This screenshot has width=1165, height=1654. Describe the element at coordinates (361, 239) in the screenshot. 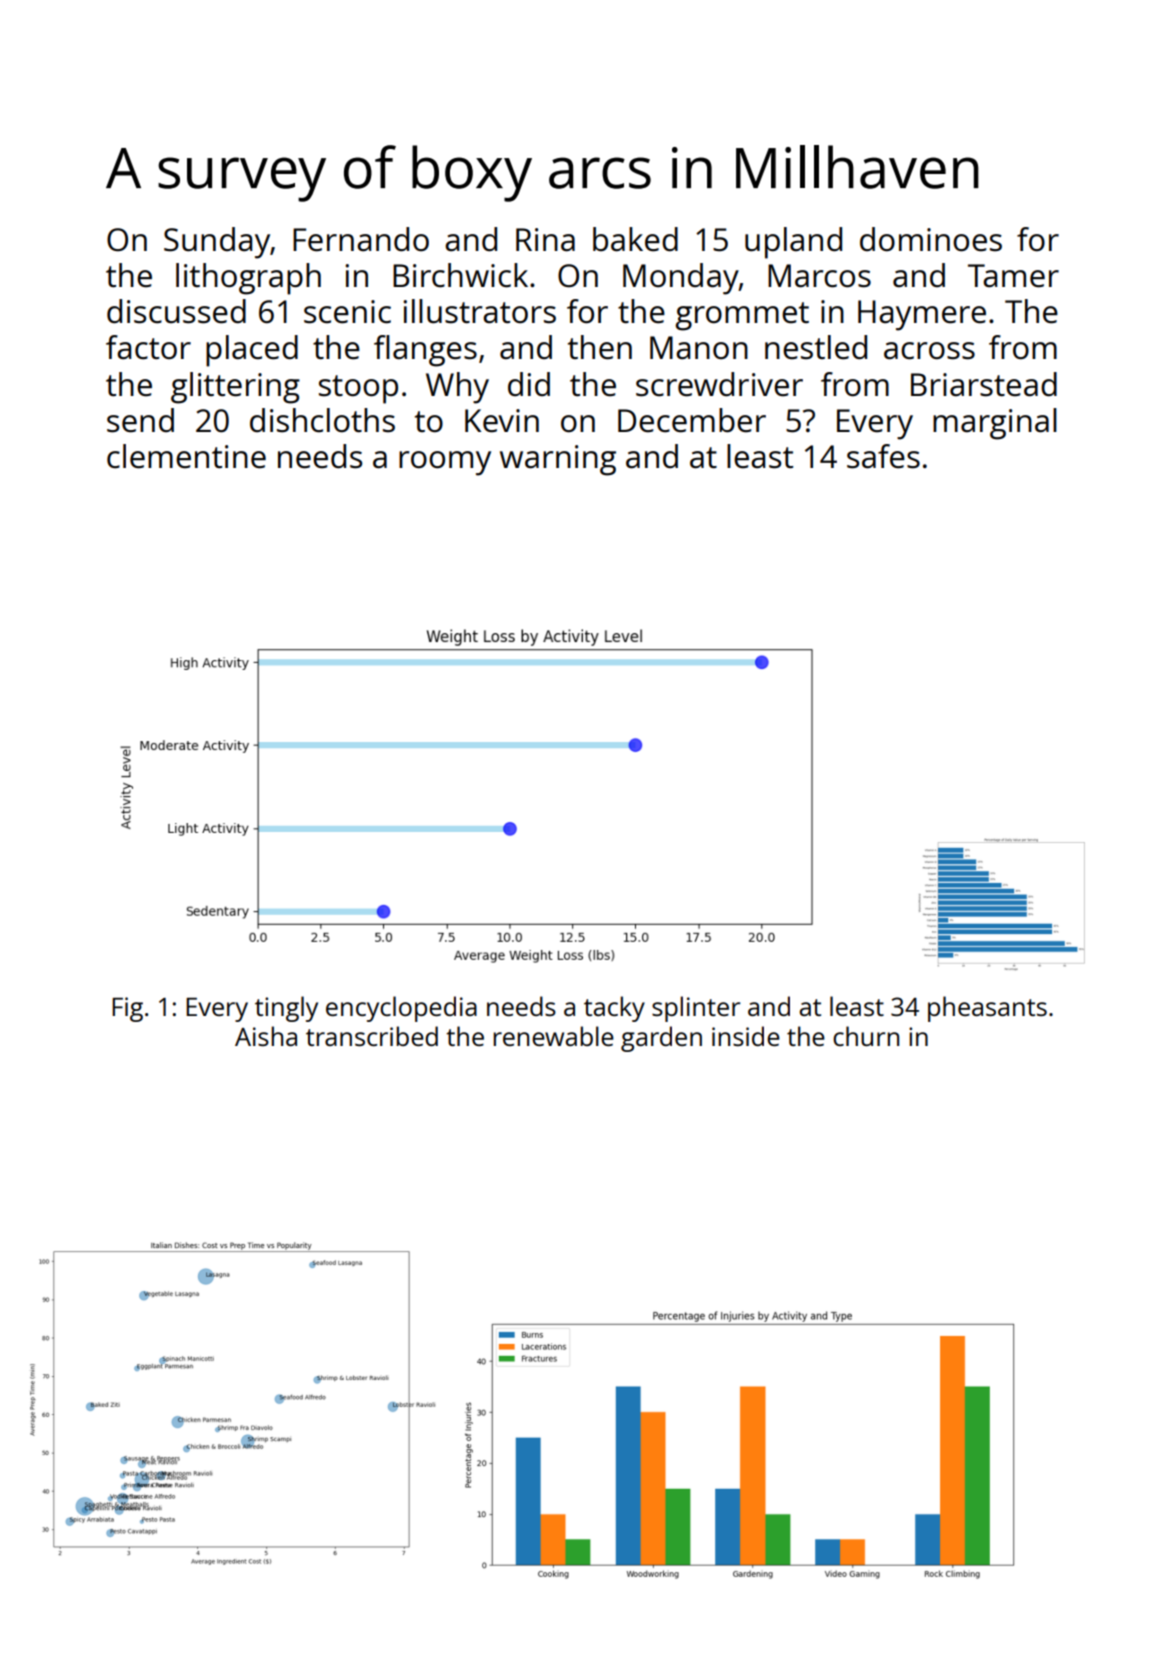

I see `Fernando` at that location.
